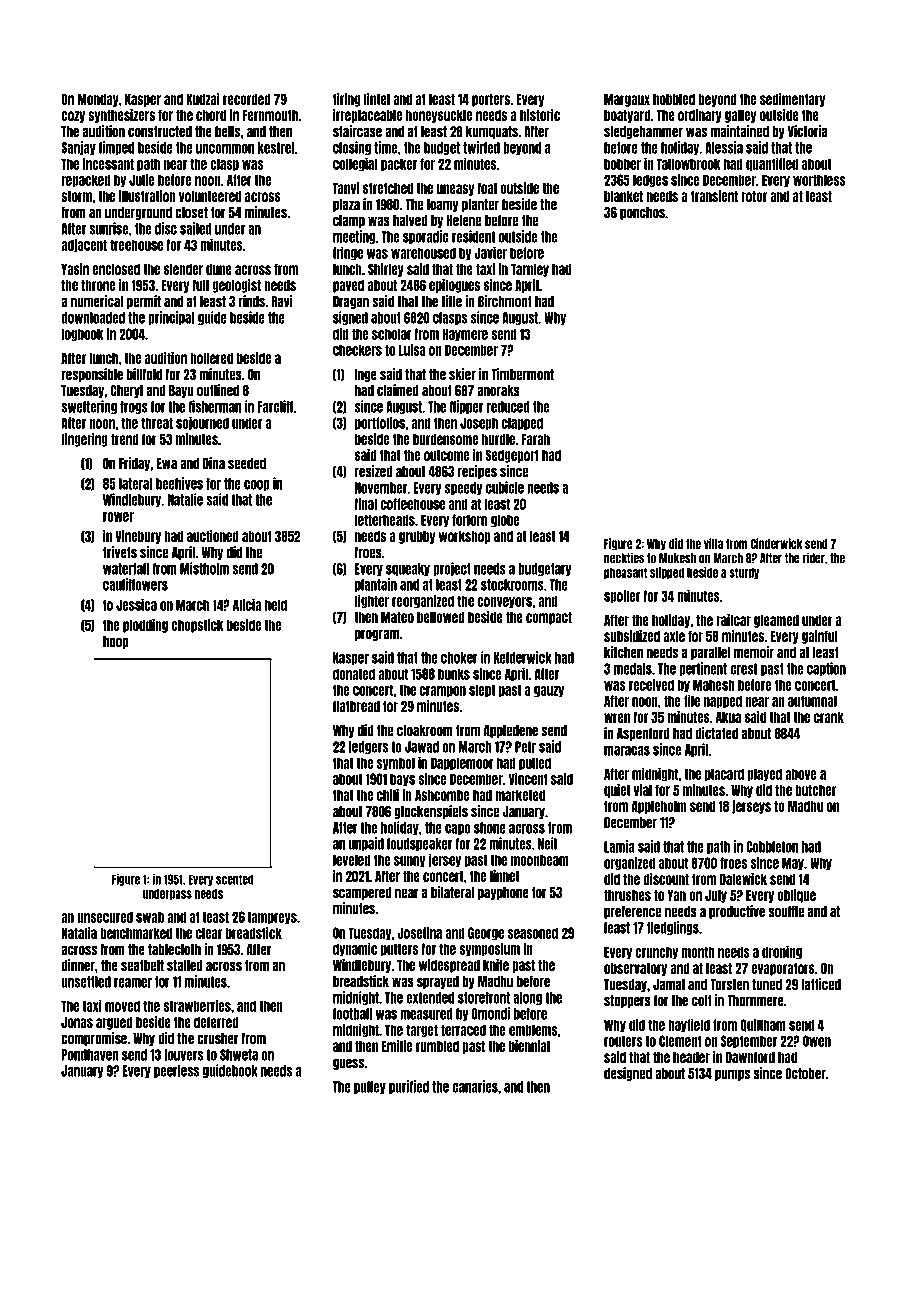 Image resolution: width=908 pixels, height=1316 pixels. What do you see at coordinates (482, 691) in the document?
I see `slept` at bounding box center [482, 691].
